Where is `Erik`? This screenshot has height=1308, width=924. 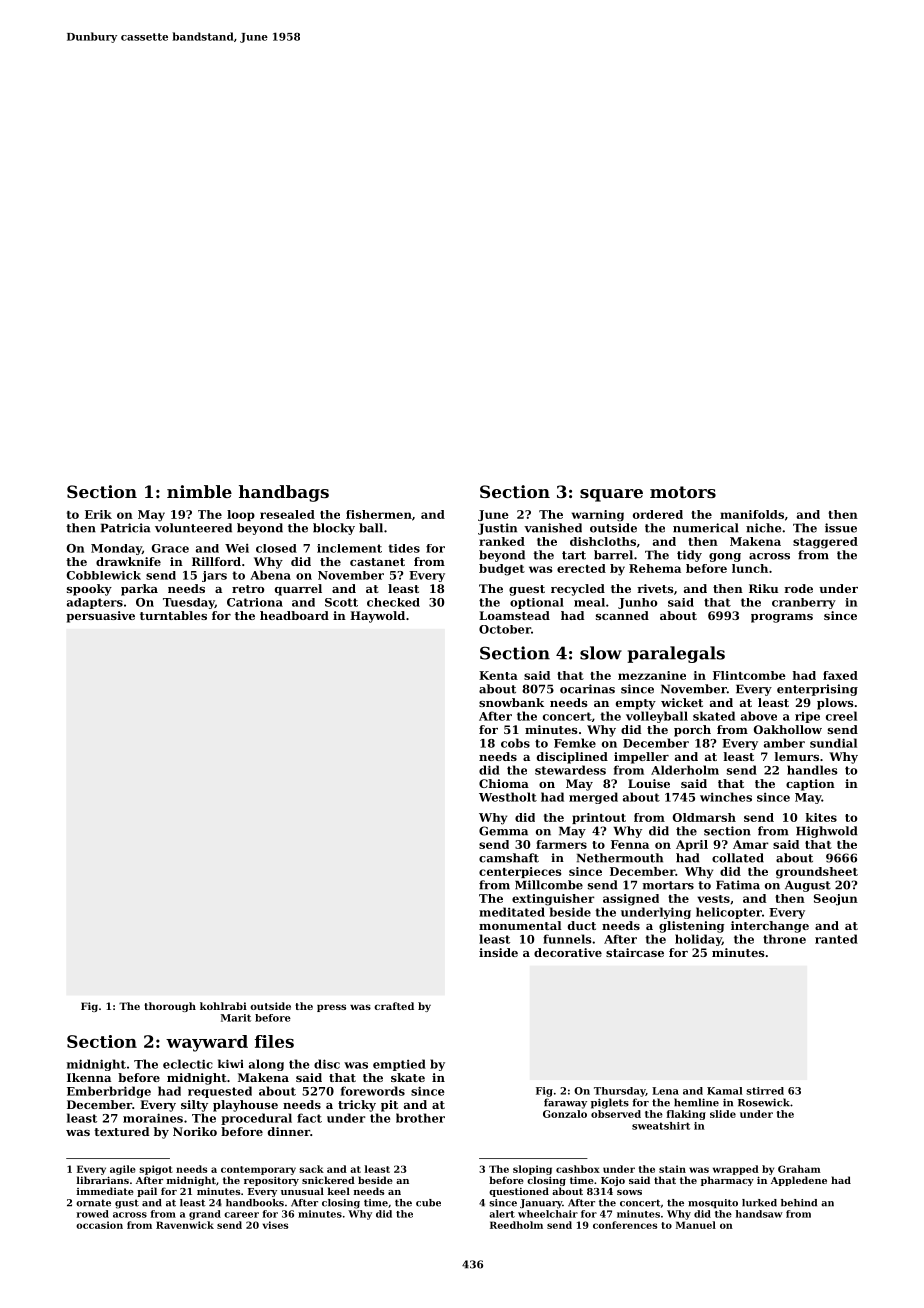
Erik is located at coordinates (98, 514).
